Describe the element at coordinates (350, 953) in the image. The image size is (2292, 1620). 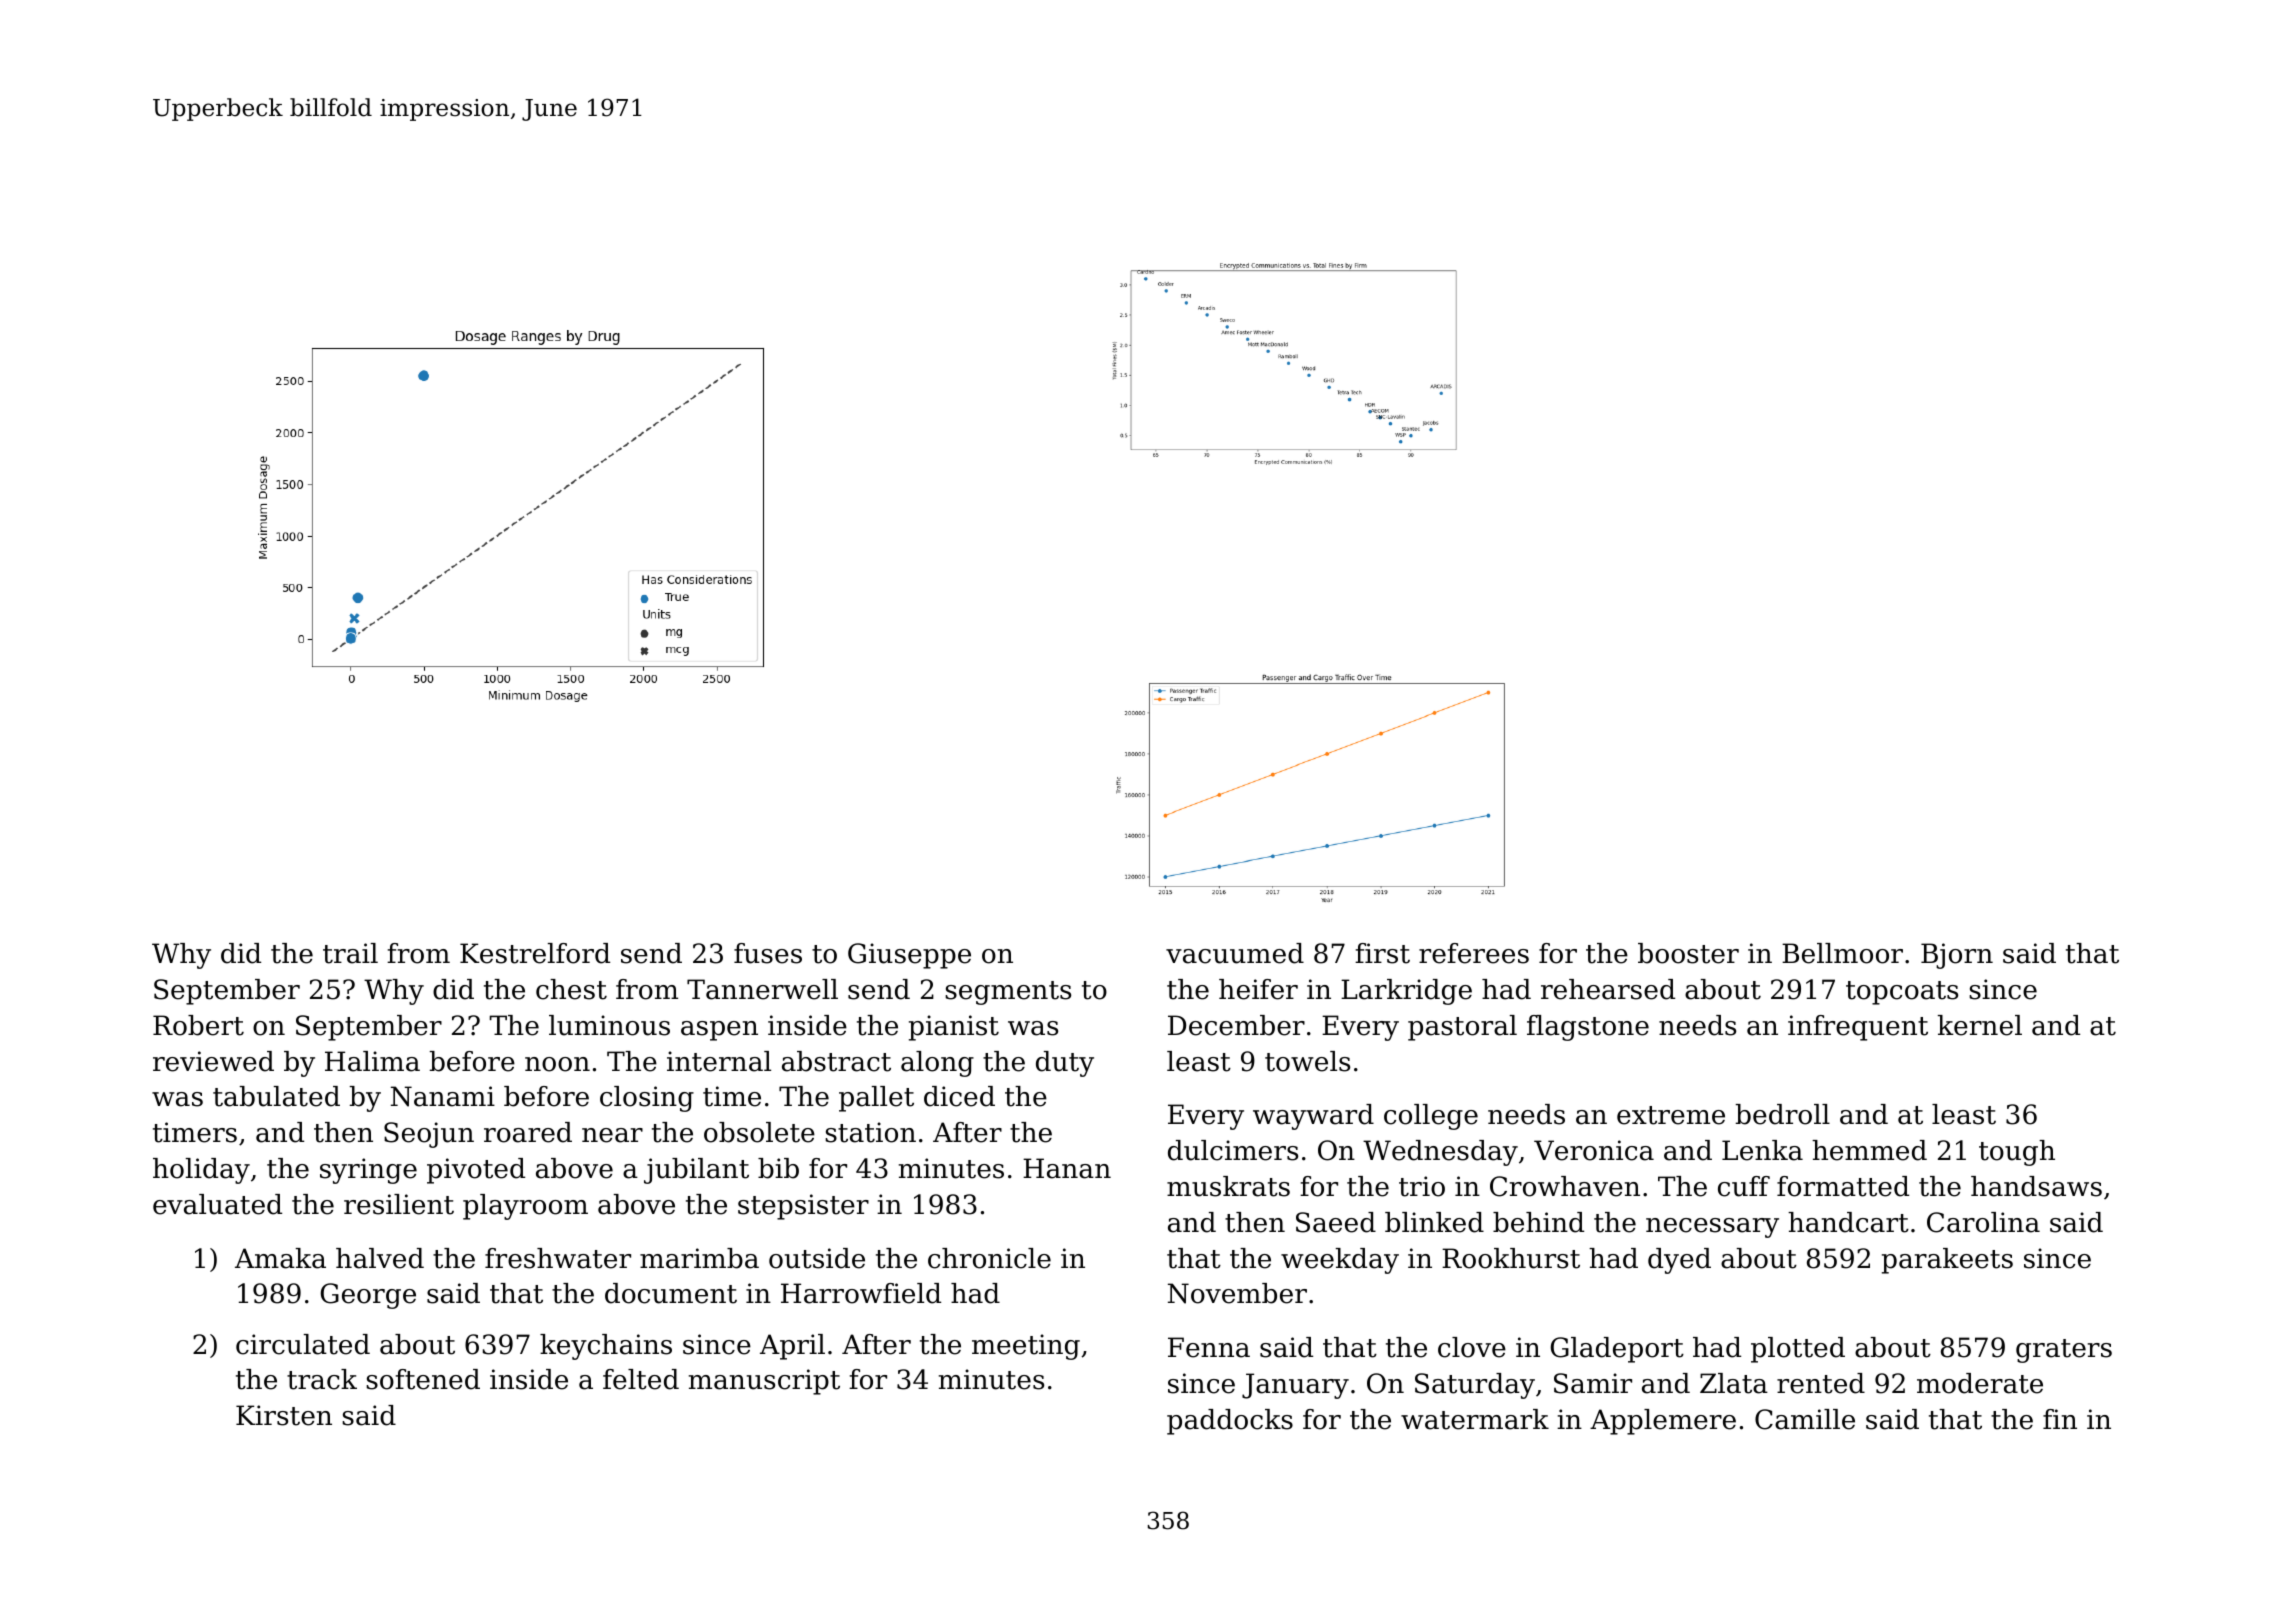
I see `trail` at that location.
